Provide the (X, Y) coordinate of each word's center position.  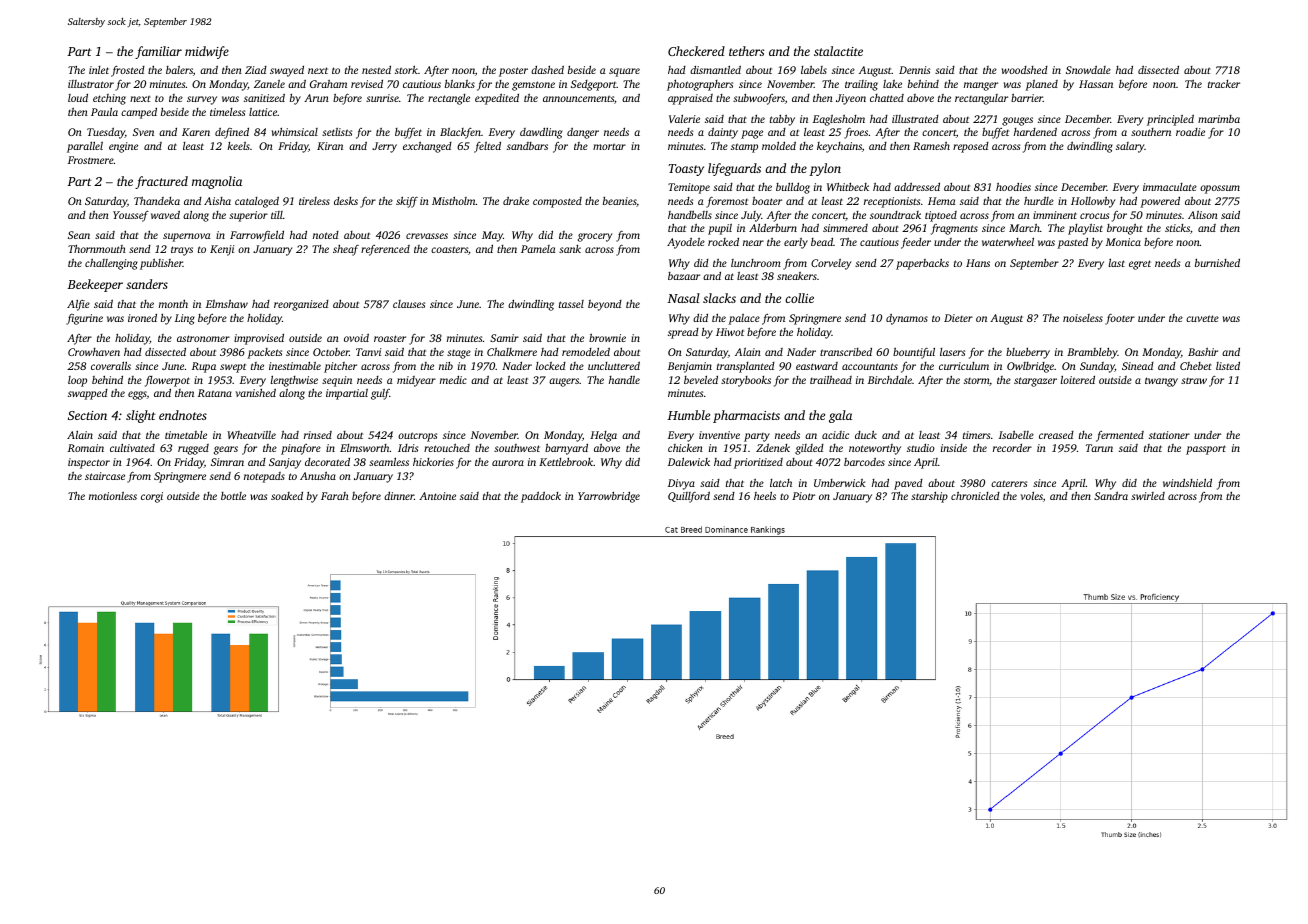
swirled (1148, 496)
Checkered (696, 51)
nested (376, 70)
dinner (399, 496)
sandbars (527, 146)
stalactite (838, 51)
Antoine (437, 496)
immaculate (1170, 187)
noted (326, 235)
